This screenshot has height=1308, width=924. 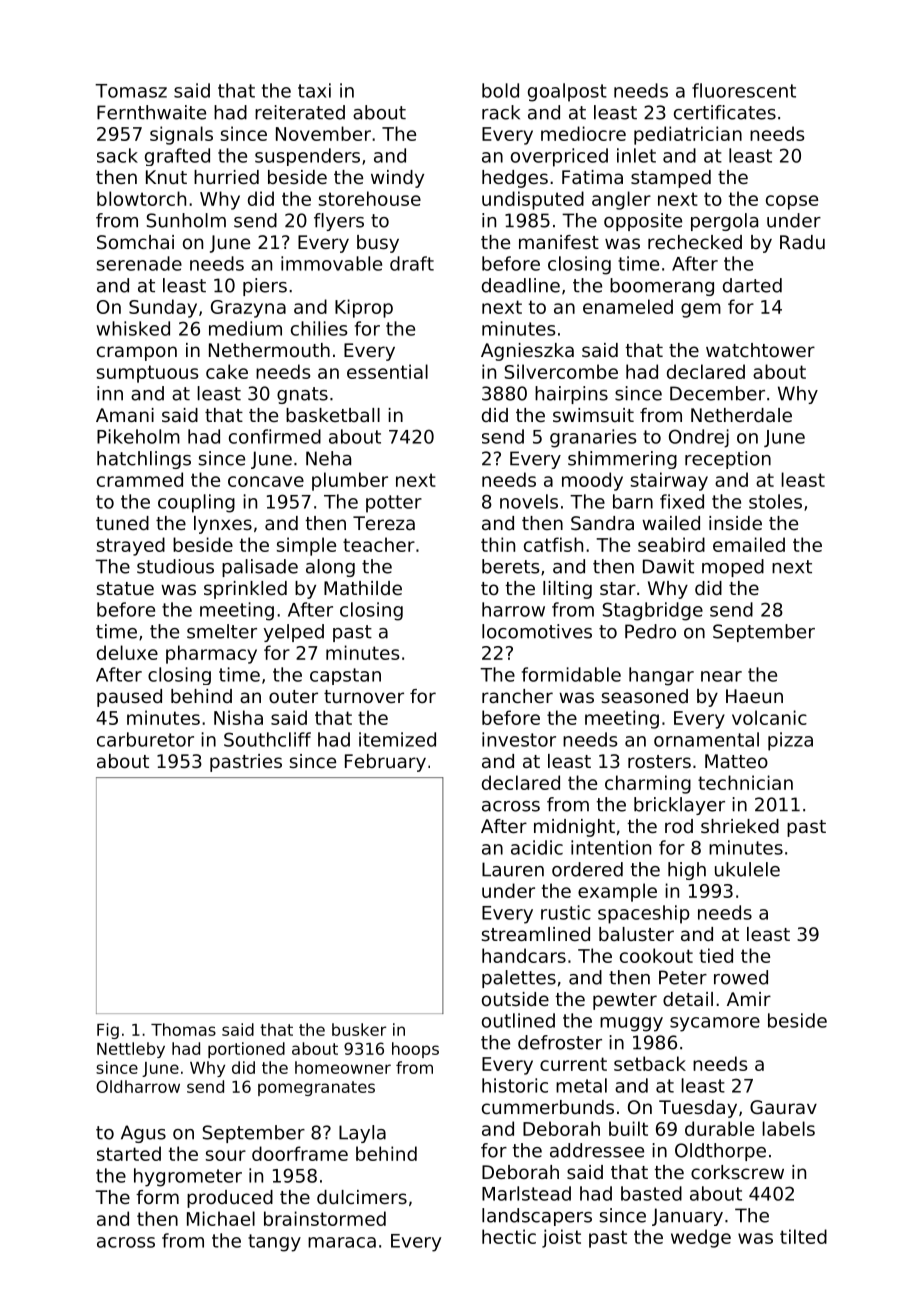 I want to click on sprinkled, so click(x=245, y=590).
